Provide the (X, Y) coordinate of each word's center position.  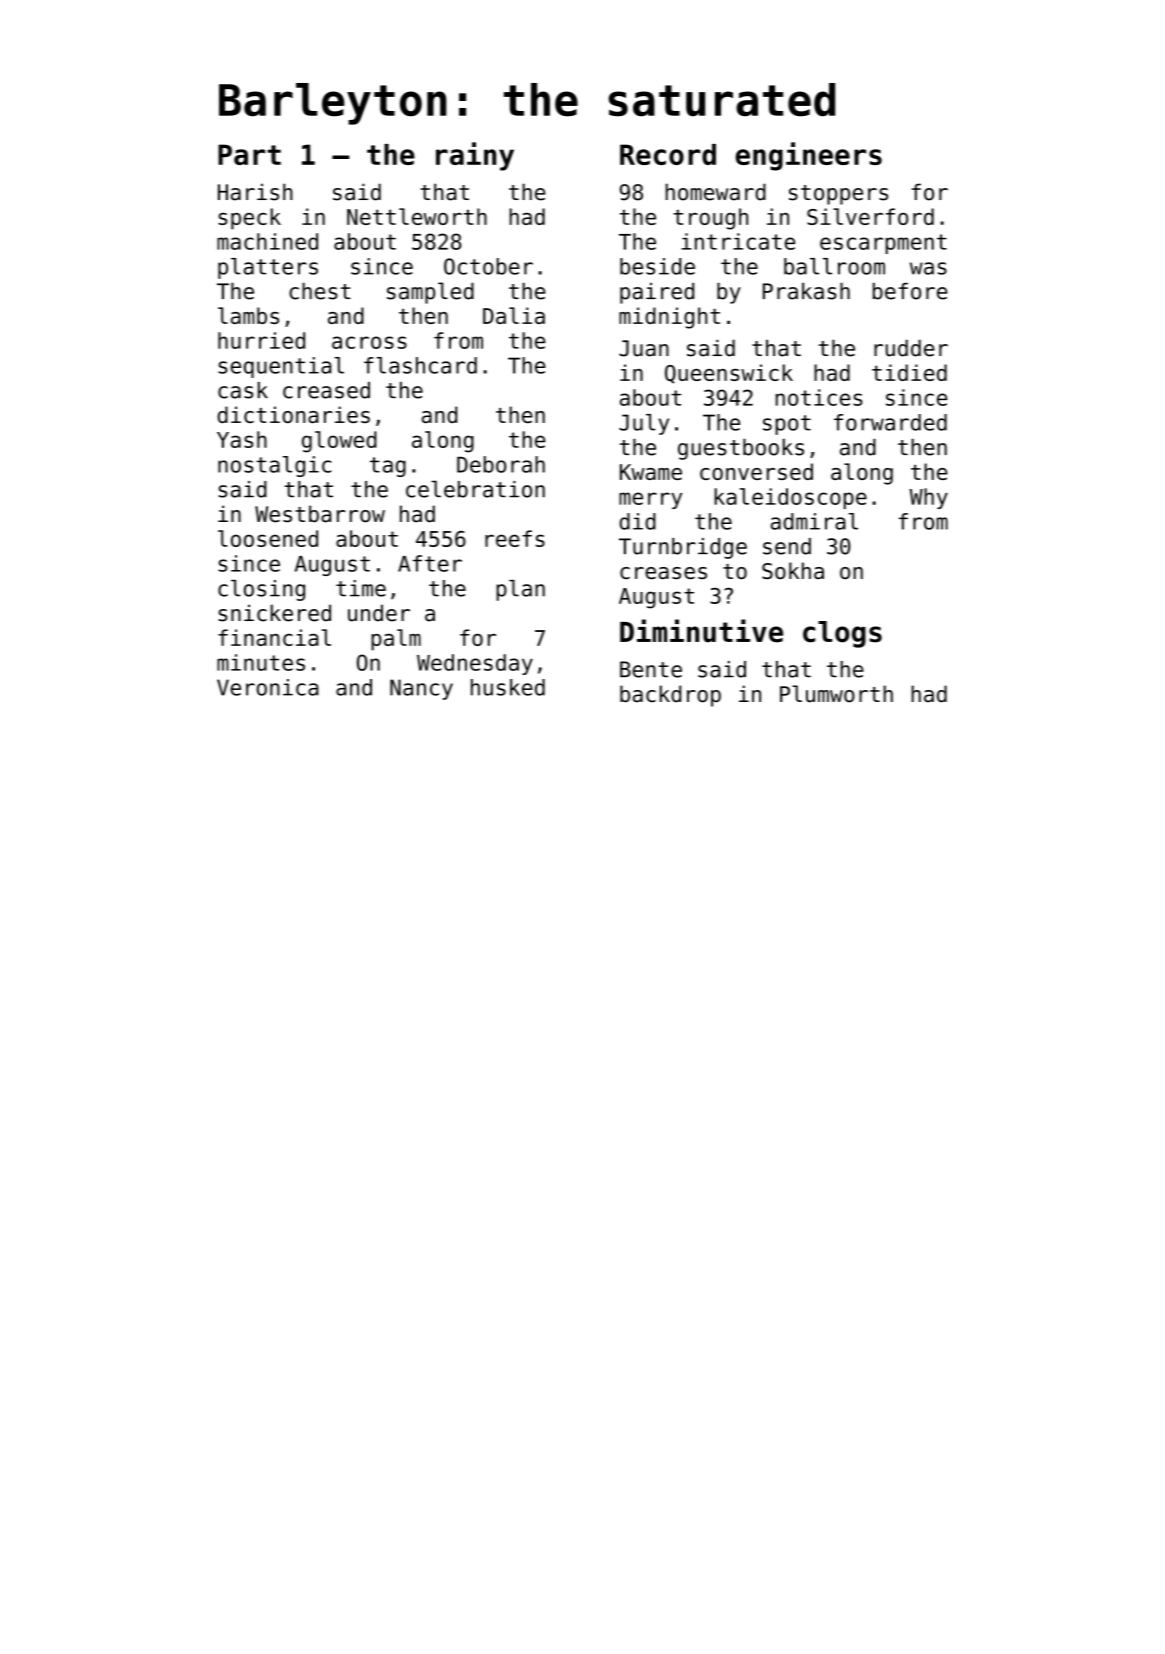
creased (326, 390)
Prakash (806, 291)
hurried (261, 340)
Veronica (268, 687)
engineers (809, 156)
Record (668, 154)
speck (249, 219)
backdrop (670, 696)
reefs (515, 538)
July (644, 424)
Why (928, 498)
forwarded (890, 422)
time (361, 588)
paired (657, 293)
